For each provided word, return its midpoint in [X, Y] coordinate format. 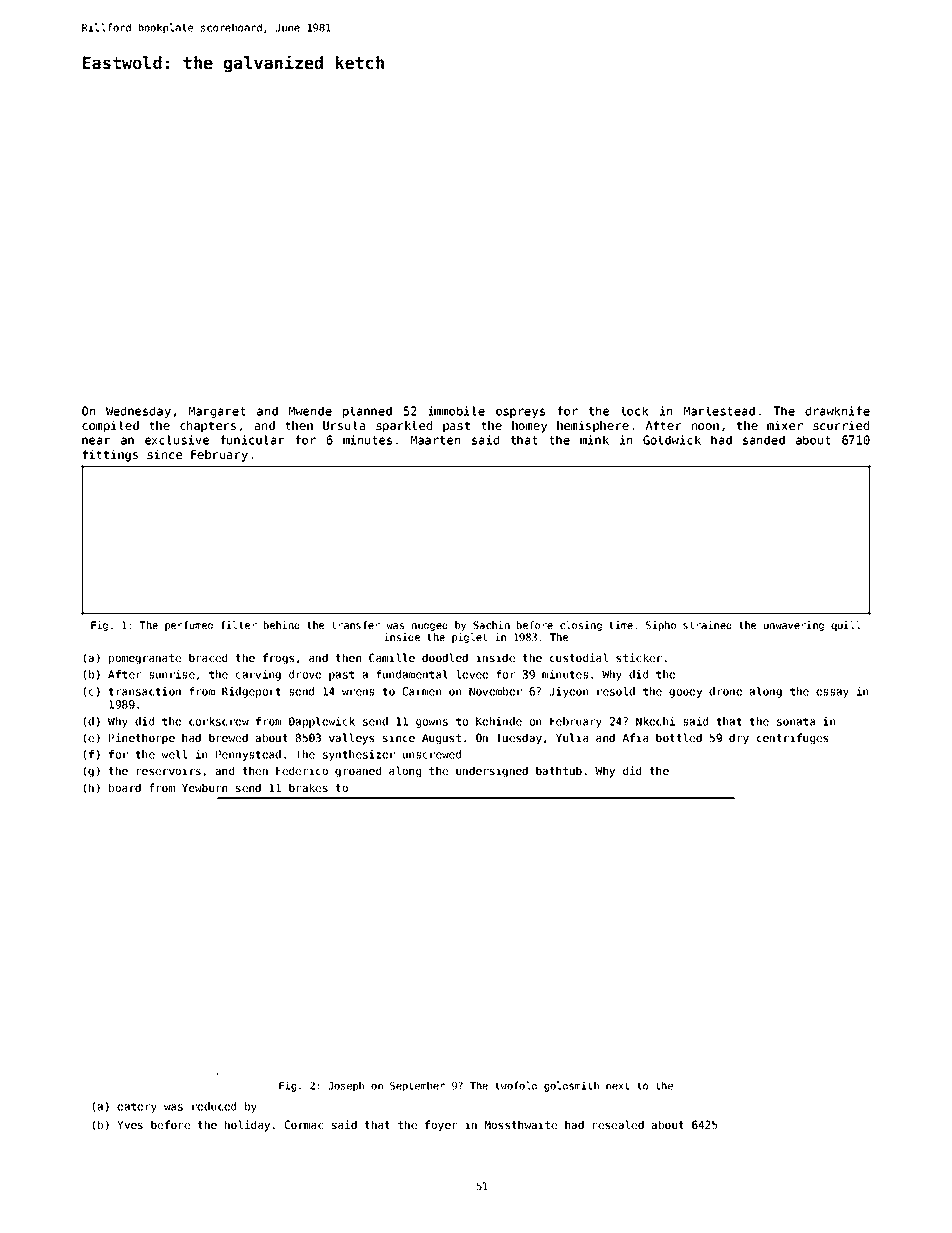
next [617, 1086]
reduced [214, 1106]
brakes [308, 787]
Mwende [310, 411]
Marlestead [719, 411]
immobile [456, 411]
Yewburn [204, 787]
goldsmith [571, 1086]
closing [581, 626]
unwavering [794, 626]
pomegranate [145, 659]
